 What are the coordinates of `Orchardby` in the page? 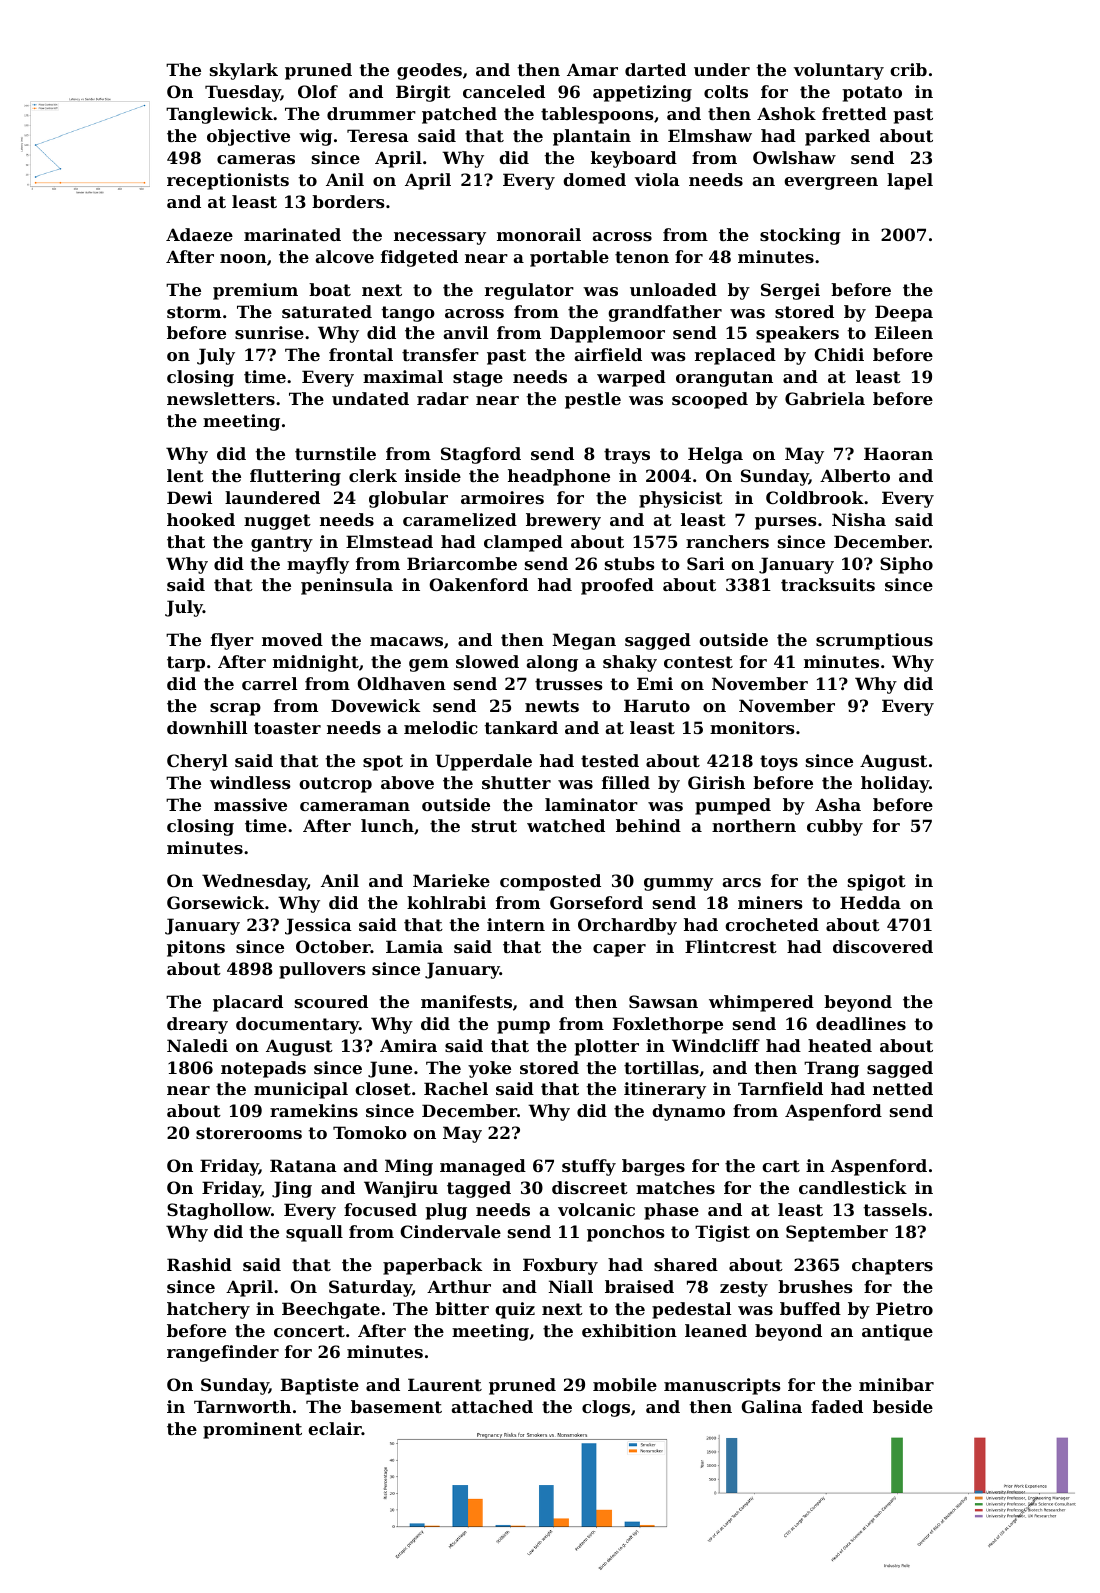 It's located at (627, 926).
